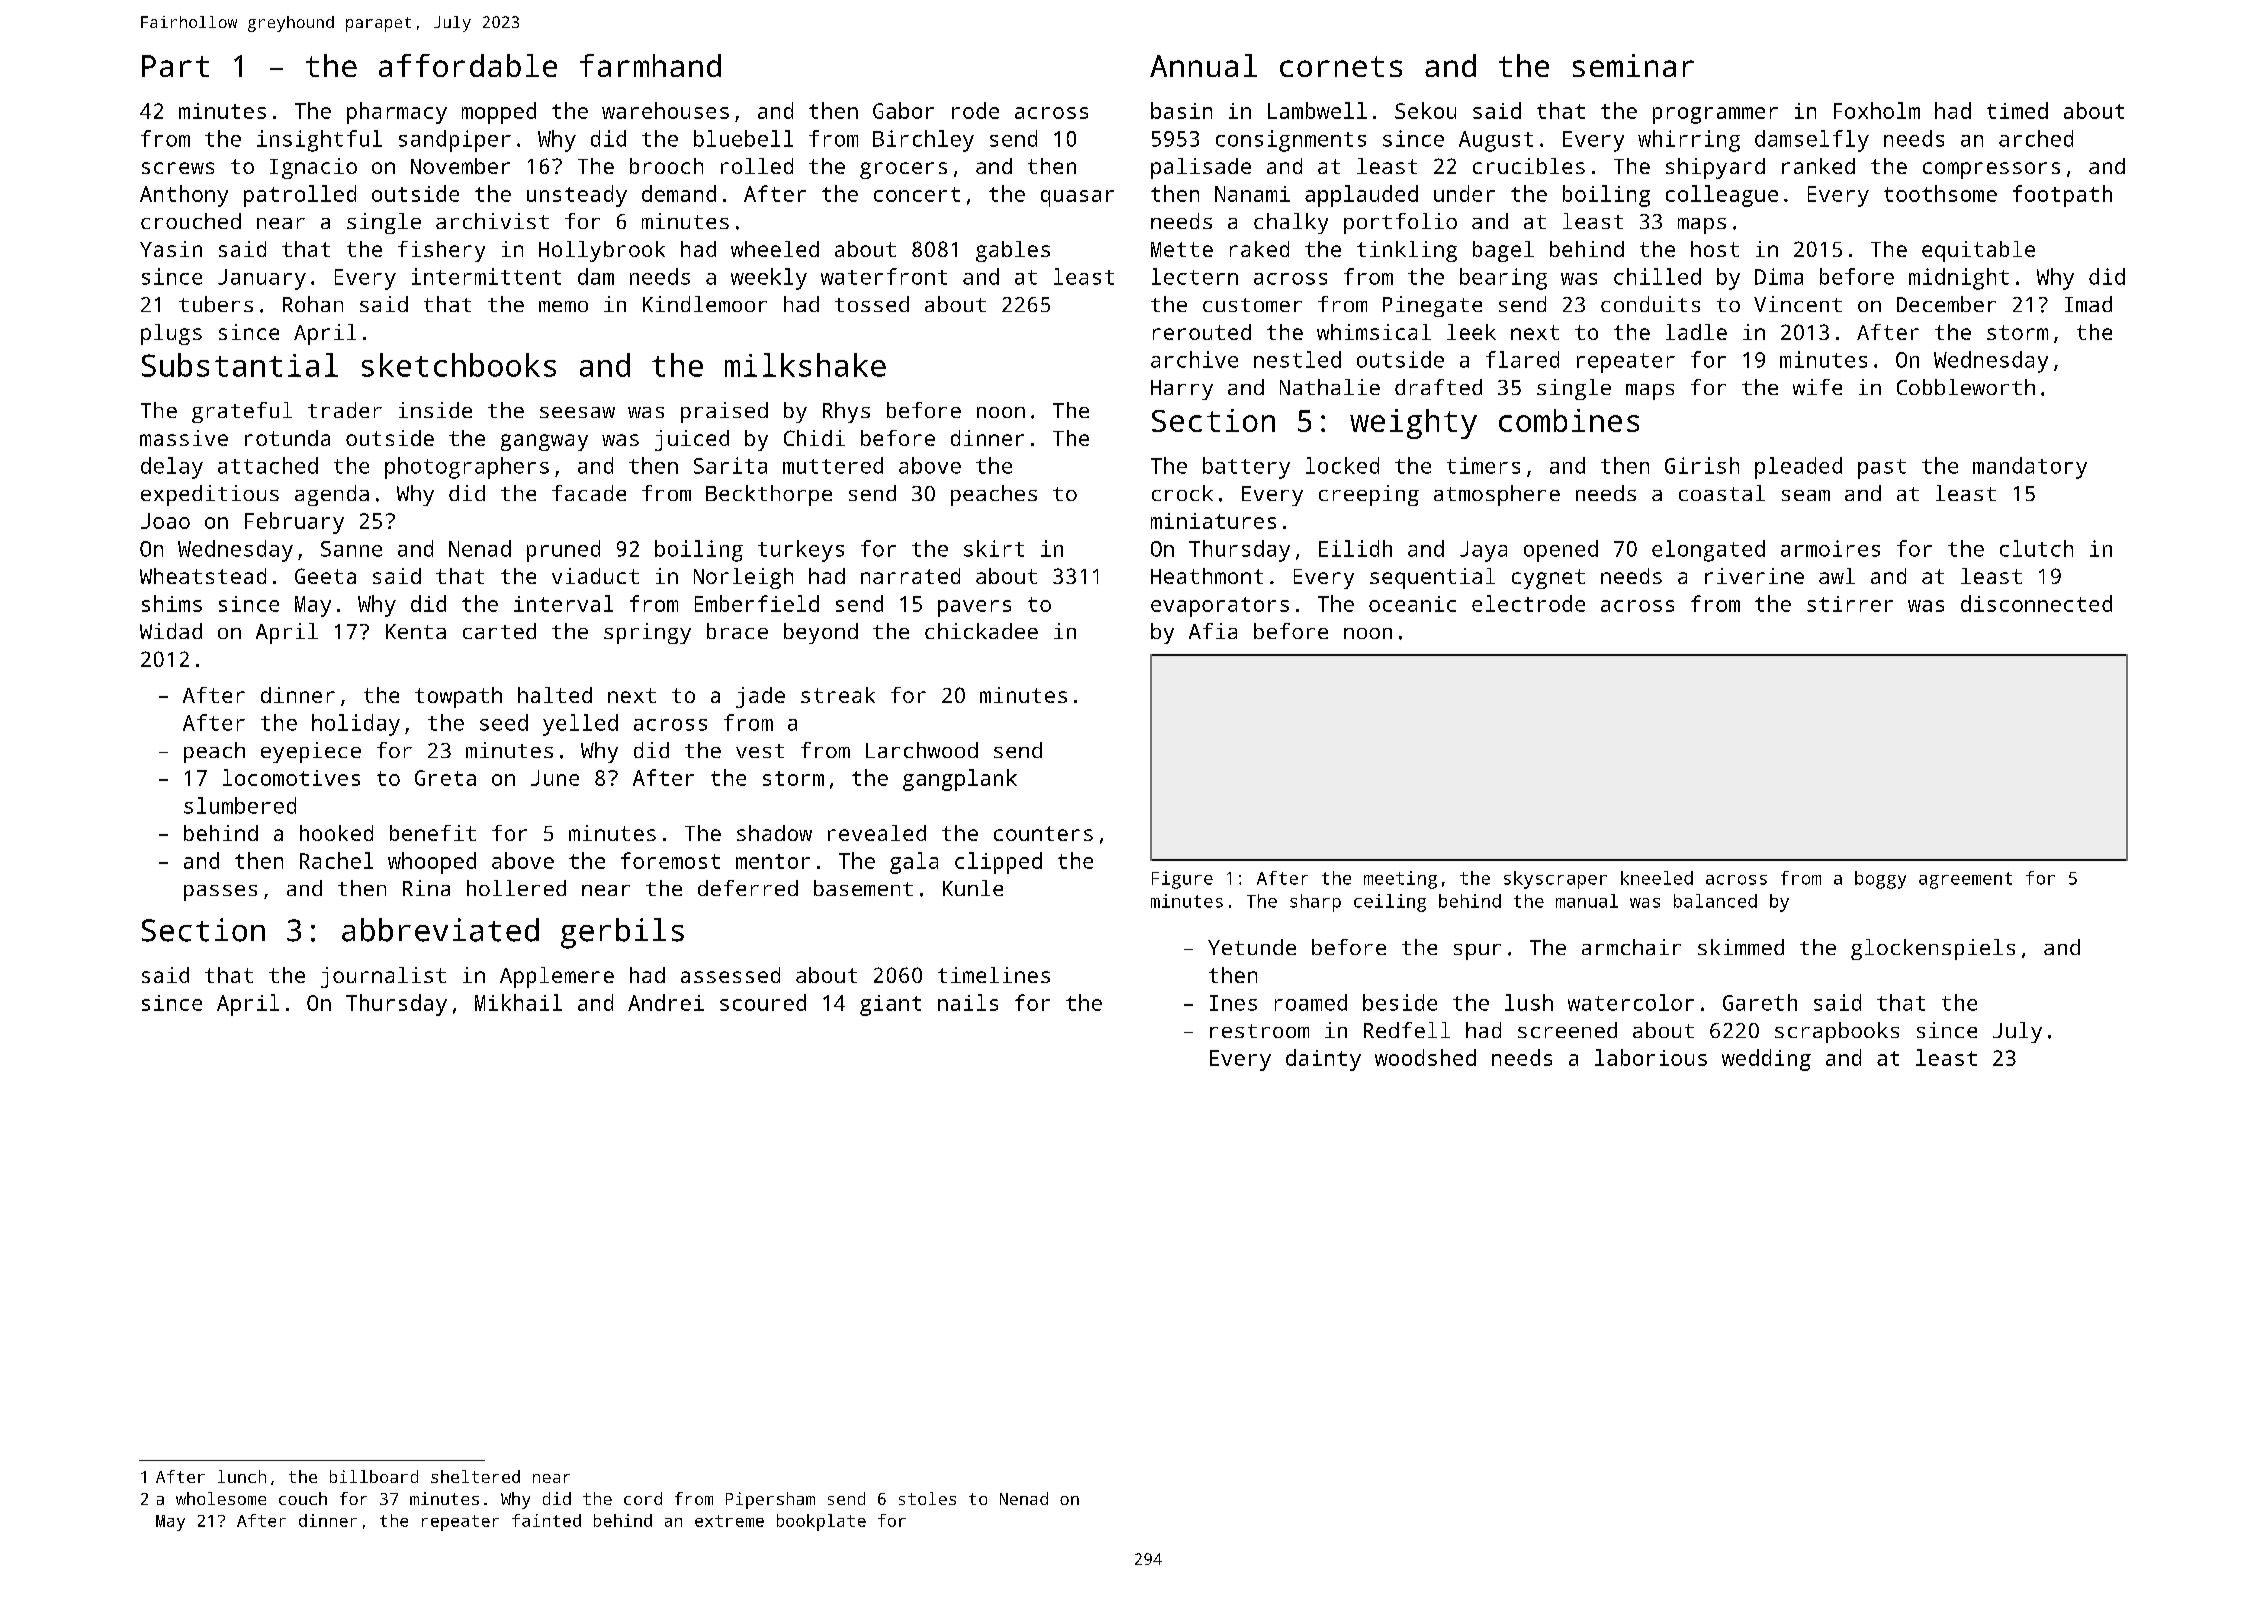 Image resolution: width=2267 pixels, height=1603 pixels. What do you see at coordinates (2062, 196) in the document?
I see `footpath` at bounding box center [2062, 196].
